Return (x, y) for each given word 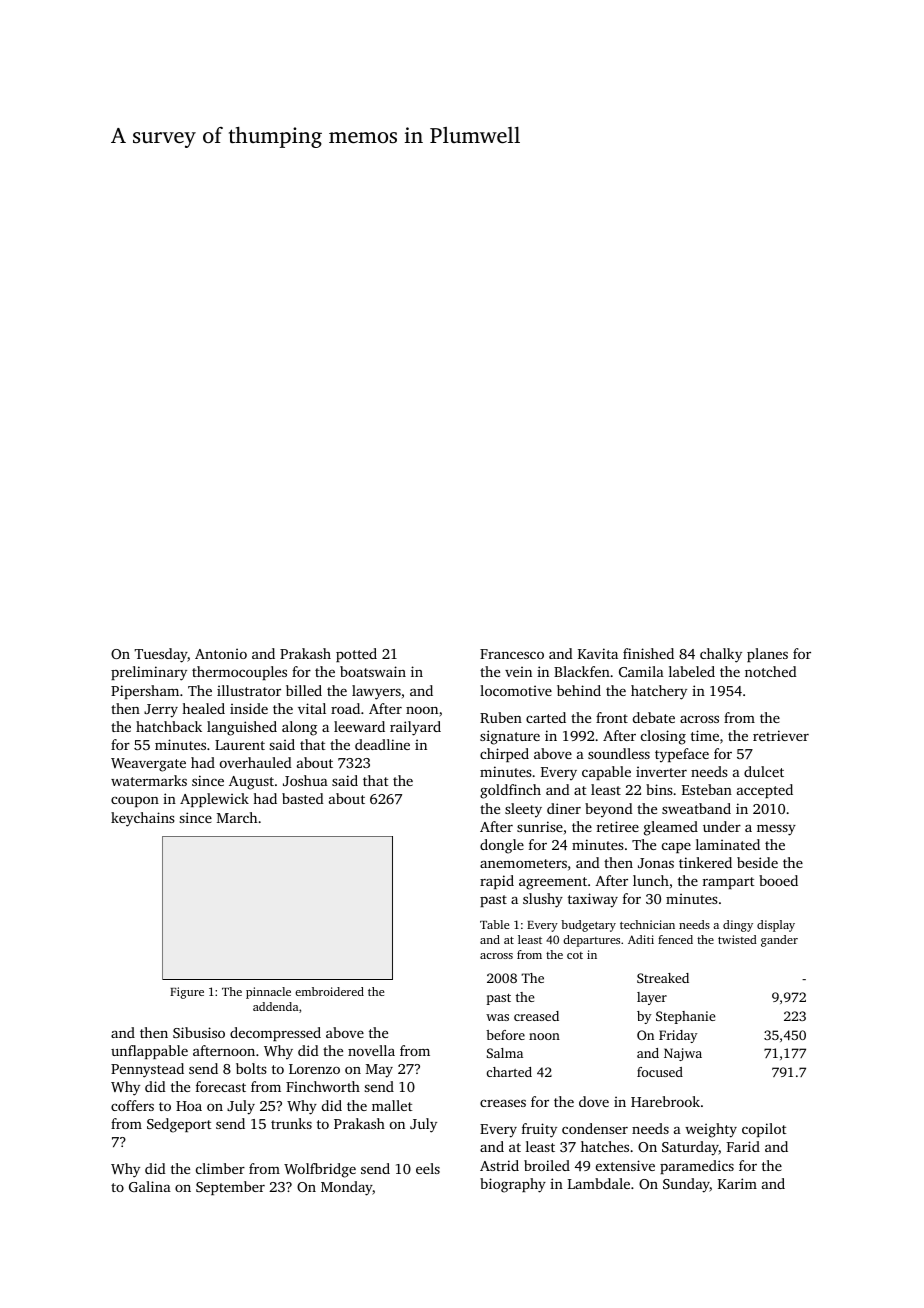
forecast (221, 1086)
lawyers (376, 692)
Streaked (663, 978)
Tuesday (161, 655)
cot (575, 955)
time (705, 735)
